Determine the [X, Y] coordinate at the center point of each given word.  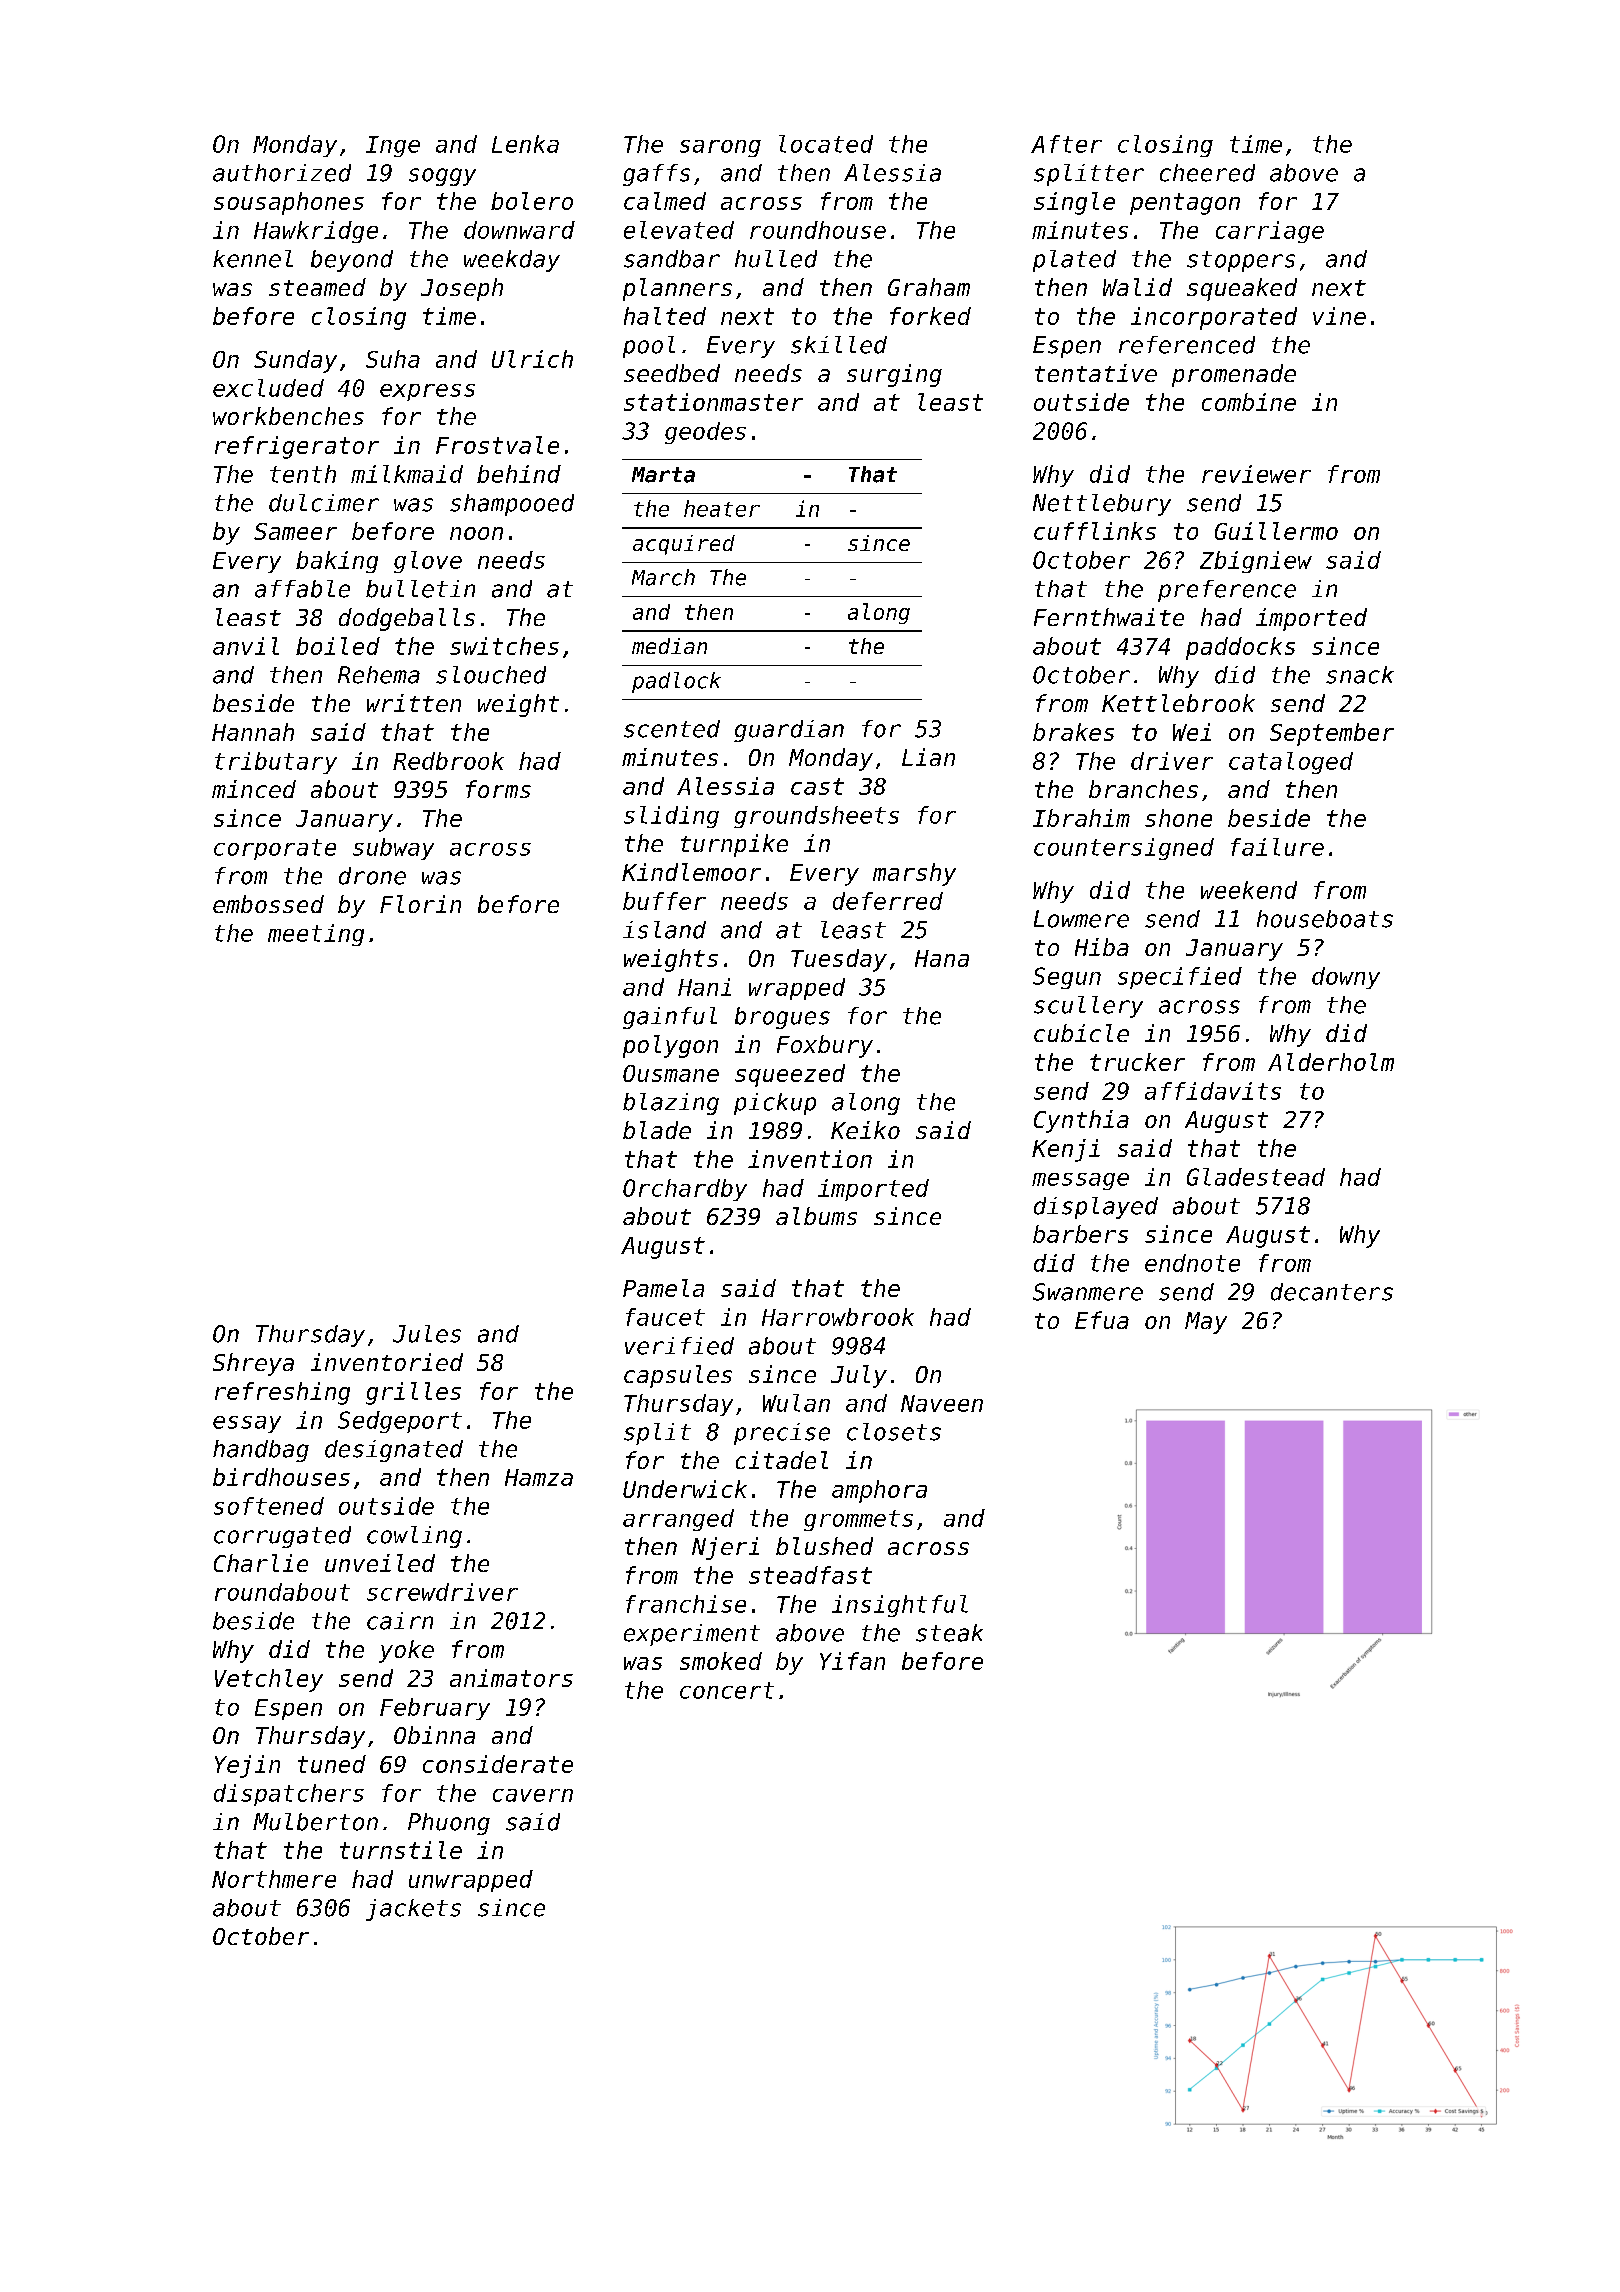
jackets [413, 1910]
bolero [532, 201]
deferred [888, 901]
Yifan [852, 1661]
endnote [1192, 1263]
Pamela [663, 1288]
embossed [268, 904]
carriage [1270, 232]
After [1066, 144]
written [414, 703]
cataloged [1291, 763]
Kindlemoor [691, 872]
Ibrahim [1081, 818]
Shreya [253, 1364]
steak [949, 1633]
